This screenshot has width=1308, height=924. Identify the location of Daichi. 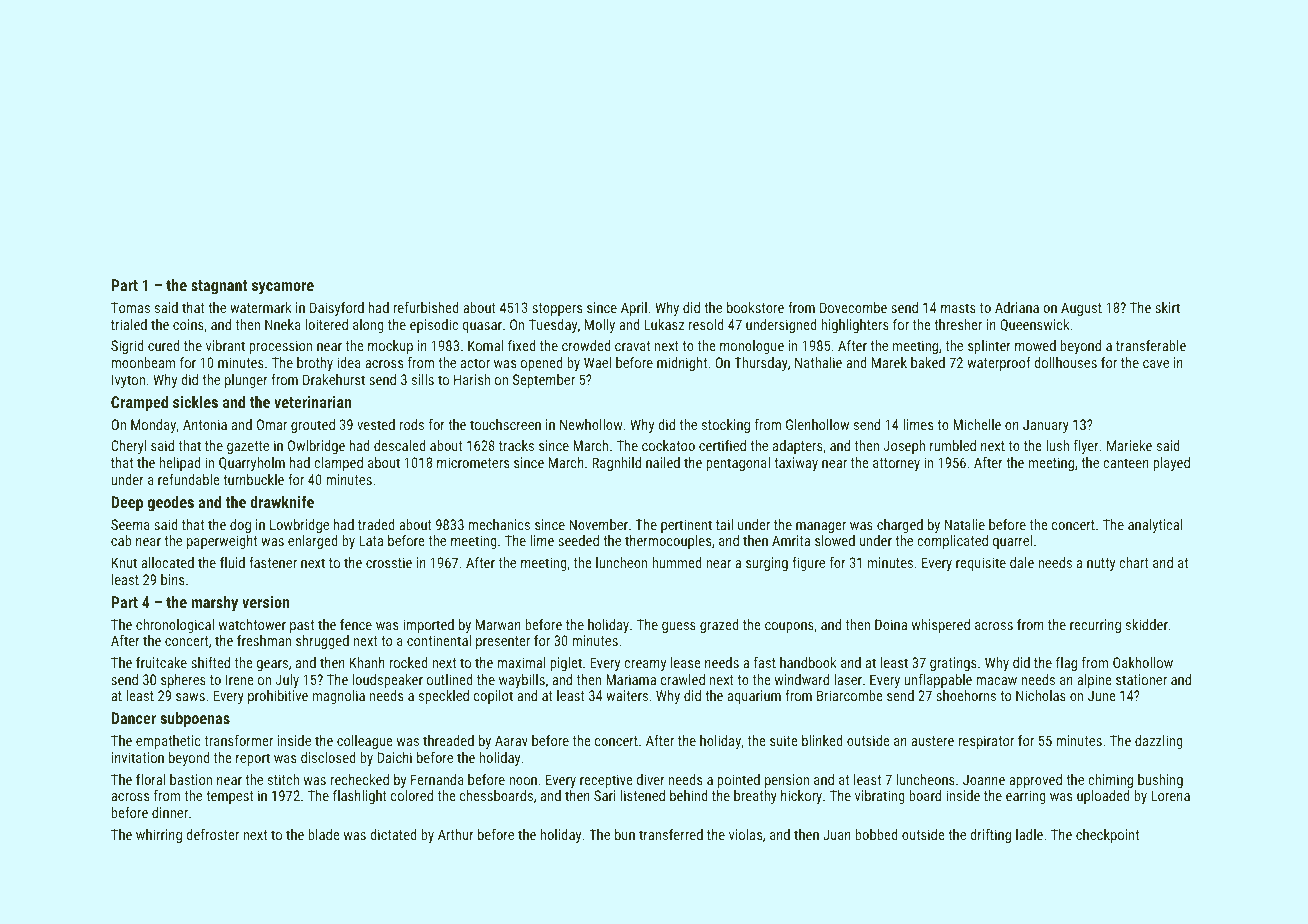
(394, 757).
